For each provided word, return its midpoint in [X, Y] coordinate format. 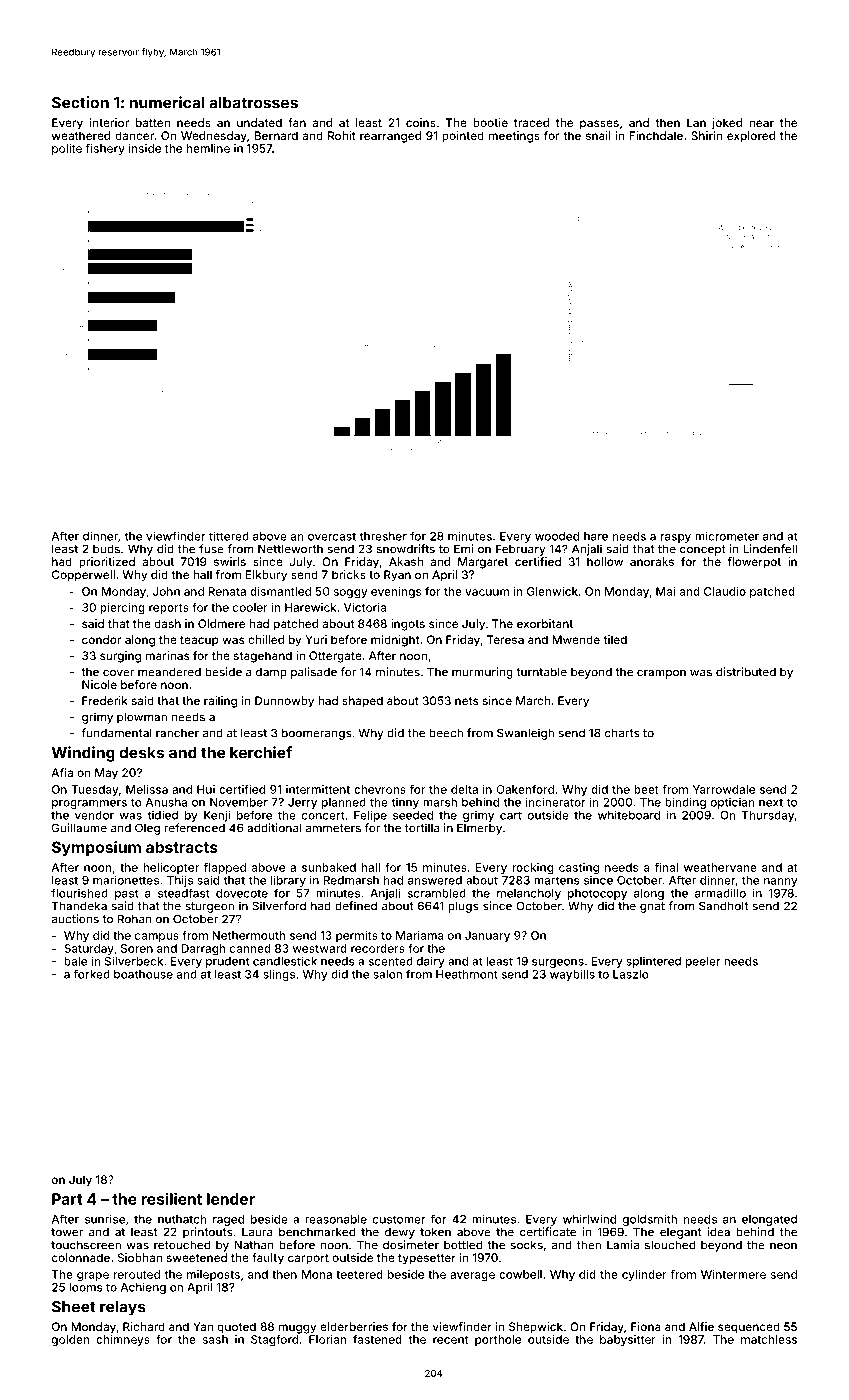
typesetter [427, 1259]
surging [120, 657]
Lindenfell [770, 549]
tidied [162, 815]
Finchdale [656, 135]
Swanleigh [525, 734]
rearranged [390, 137]
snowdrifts [406, 549]
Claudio [725, 591]
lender [231, 1199]
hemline [208, 148]
